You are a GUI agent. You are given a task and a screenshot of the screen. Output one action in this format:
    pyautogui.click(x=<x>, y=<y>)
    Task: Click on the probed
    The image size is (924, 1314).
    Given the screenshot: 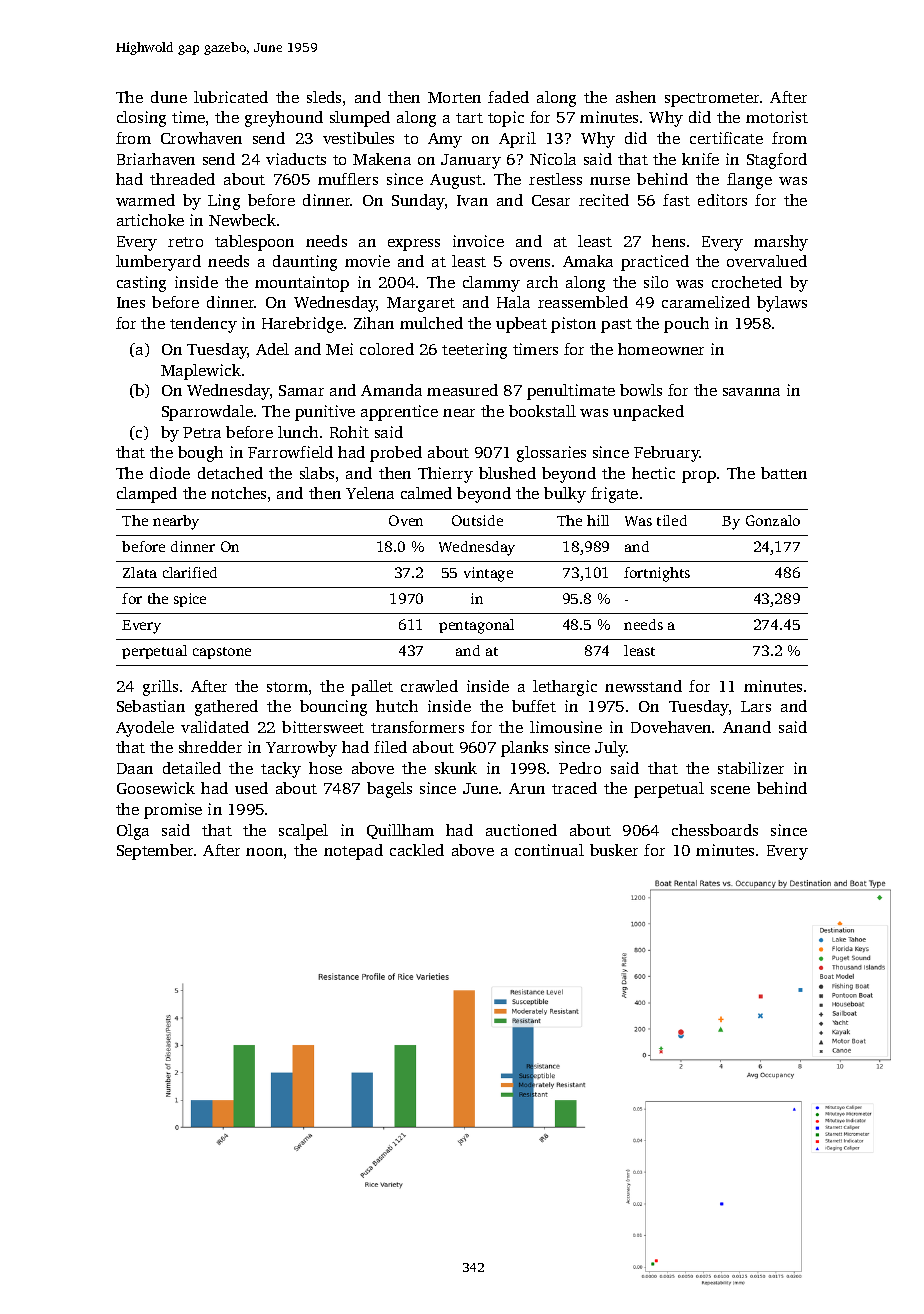 What is the action you would take?
    pyautogui.click(x=396, y=454)
